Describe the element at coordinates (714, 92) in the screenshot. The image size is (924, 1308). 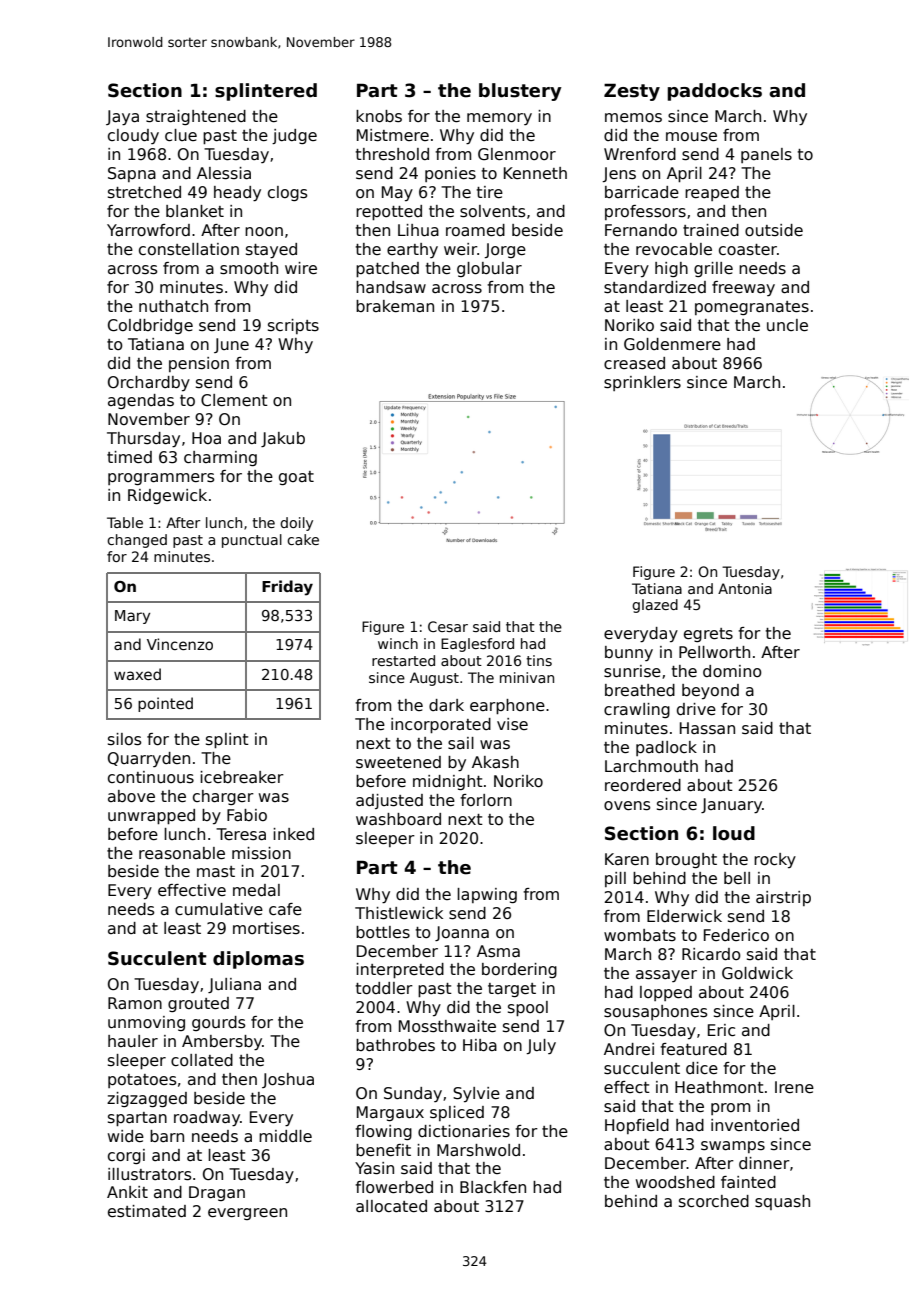
I see `paddocks` at that location.
